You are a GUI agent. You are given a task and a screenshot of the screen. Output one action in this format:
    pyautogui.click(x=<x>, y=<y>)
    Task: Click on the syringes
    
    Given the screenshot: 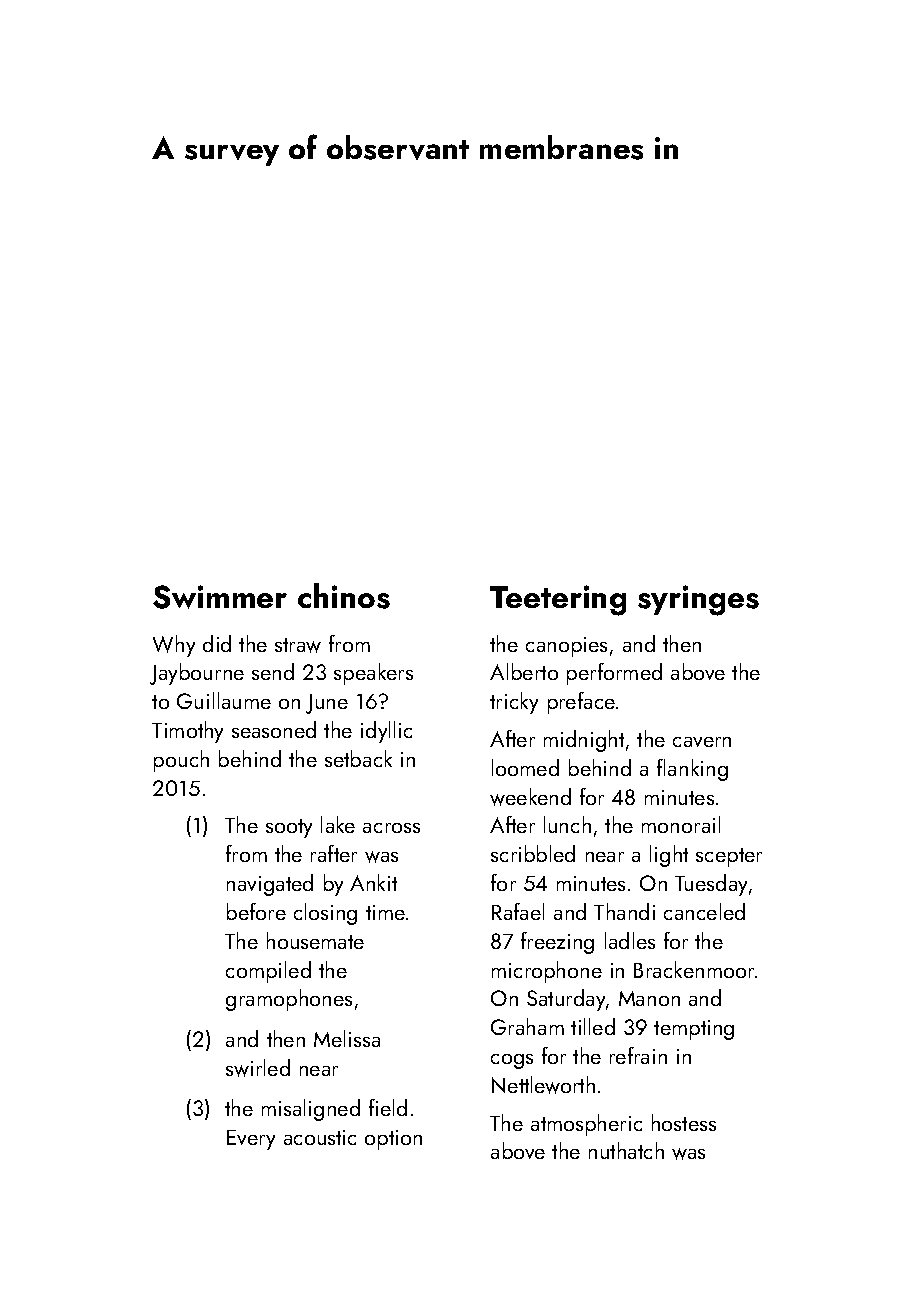 What is the action you would take?
    pyautogui.click(x=698, y=600)
